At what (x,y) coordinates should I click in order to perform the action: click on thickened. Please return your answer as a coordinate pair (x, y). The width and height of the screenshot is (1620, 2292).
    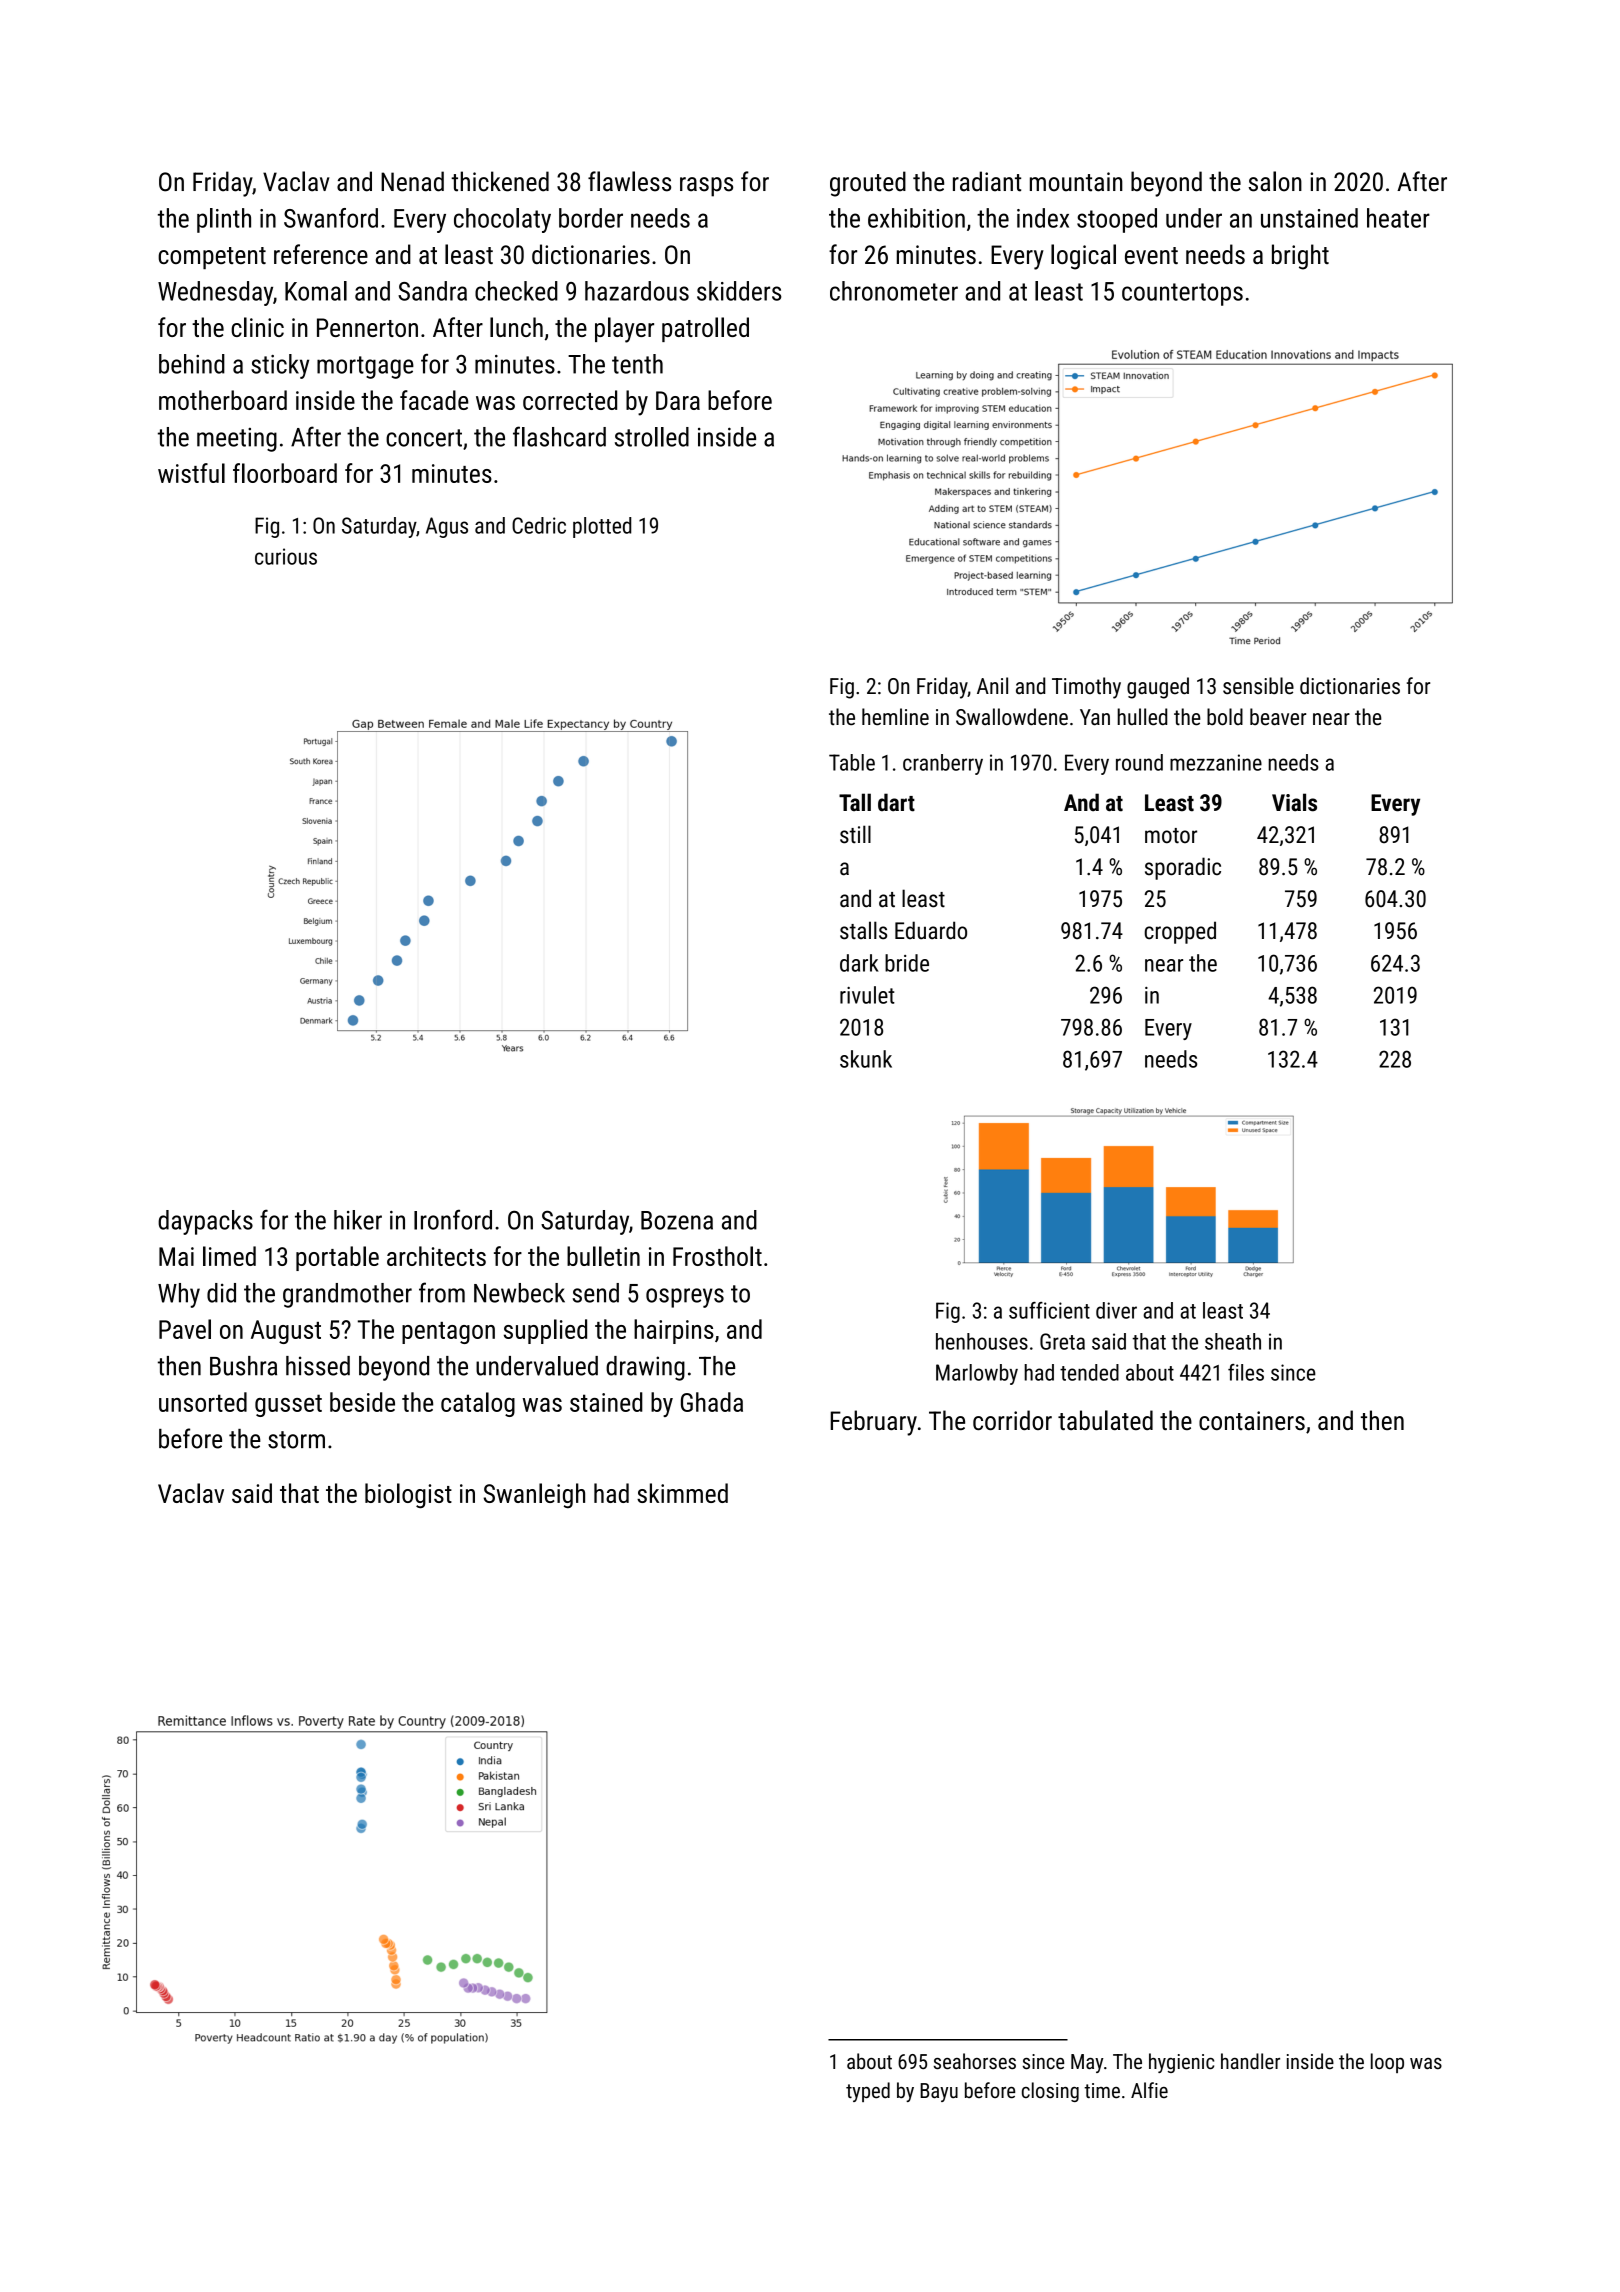
    Looking at the image, I should click on (500, 181).
